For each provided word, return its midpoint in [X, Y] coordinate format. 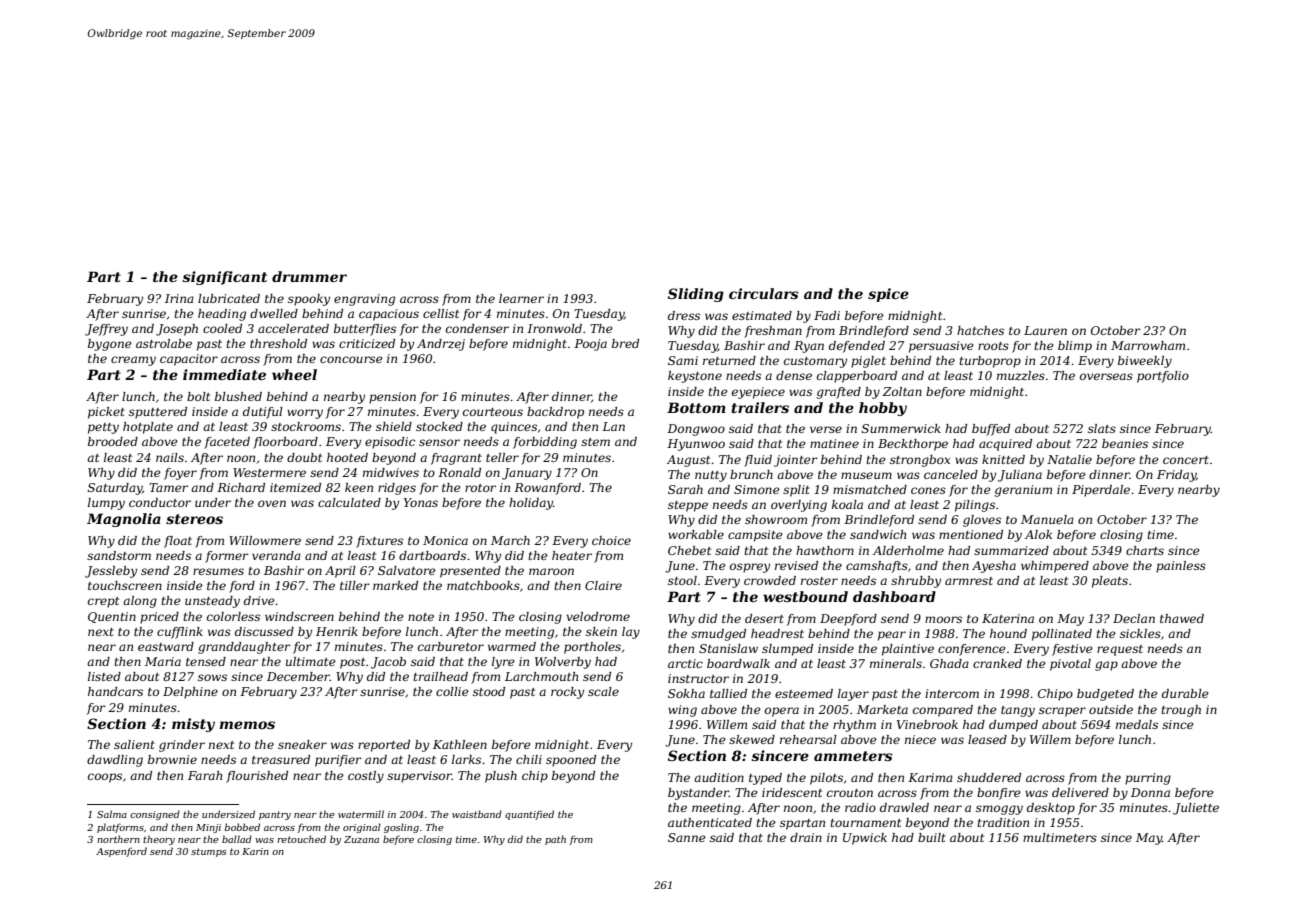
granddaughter [244, 648]
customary [815, 362]
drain [806, 837]
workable [696, 534]
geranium [1023, 491]
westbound [805, 596]
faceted [227, 443]
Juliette [1196, 809]
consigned [155, 815]
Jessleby [111, 572]
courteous [493, 412]
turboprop [990, 362]
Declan [1134, 618]
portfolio [1163, 377]
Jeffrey [106, 330]
